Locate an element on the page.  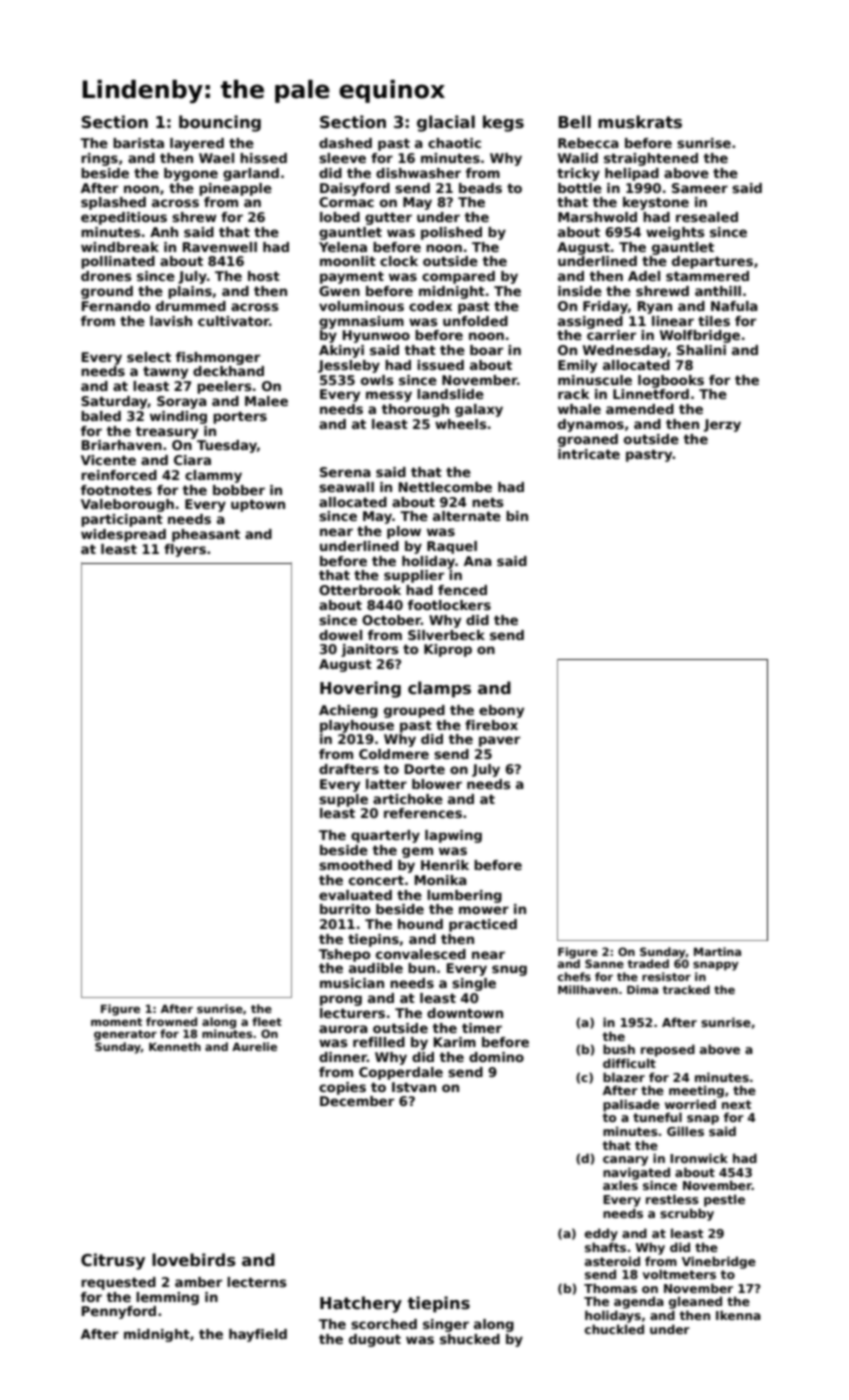
ebony is located at coordinates (501, 711).
